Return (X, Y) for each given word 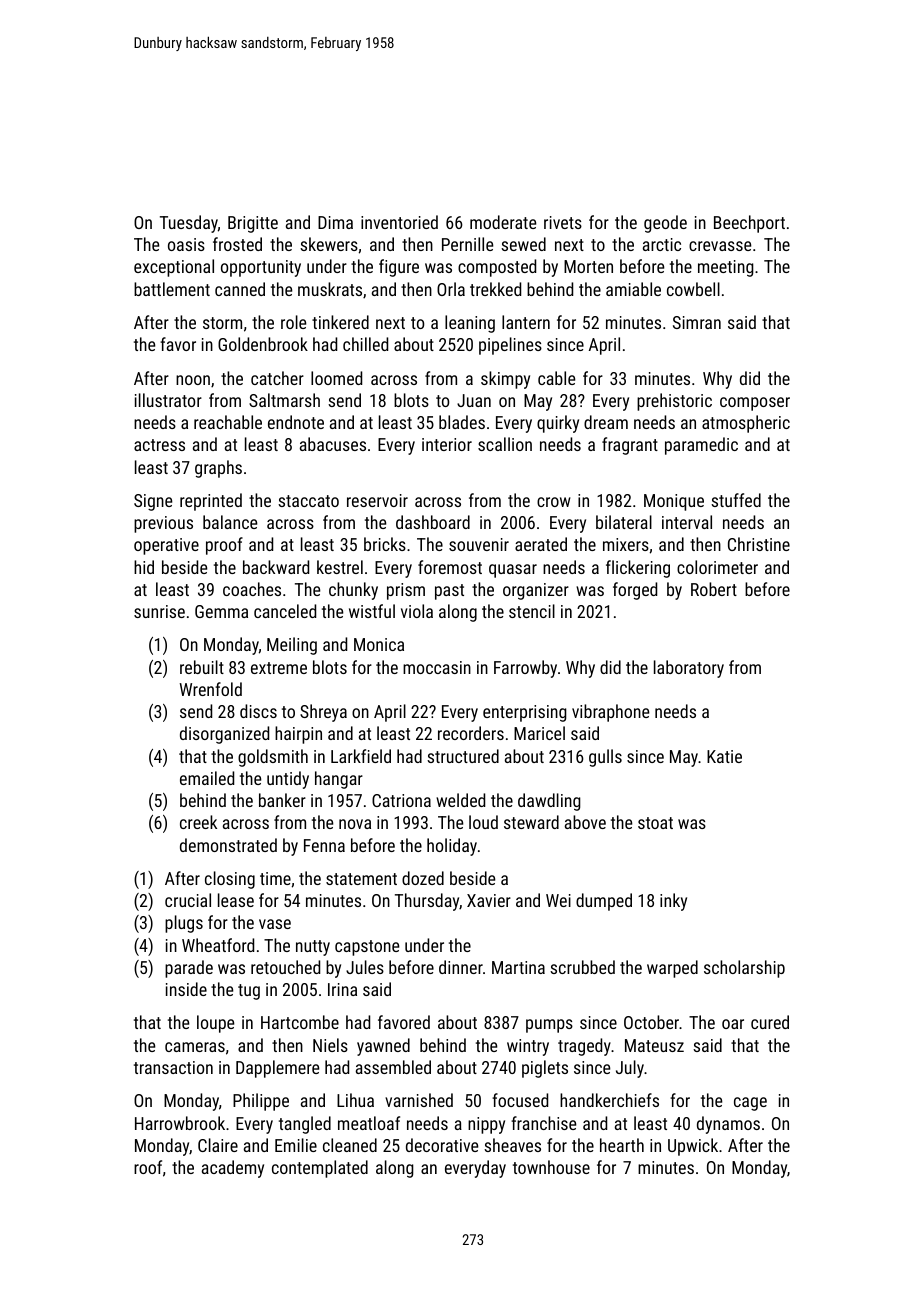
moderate (503, 222)
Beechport (749, 224)
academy (233, 1169)
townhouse (551, 1167)
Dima (335, 222)
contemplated (320, 1169)
